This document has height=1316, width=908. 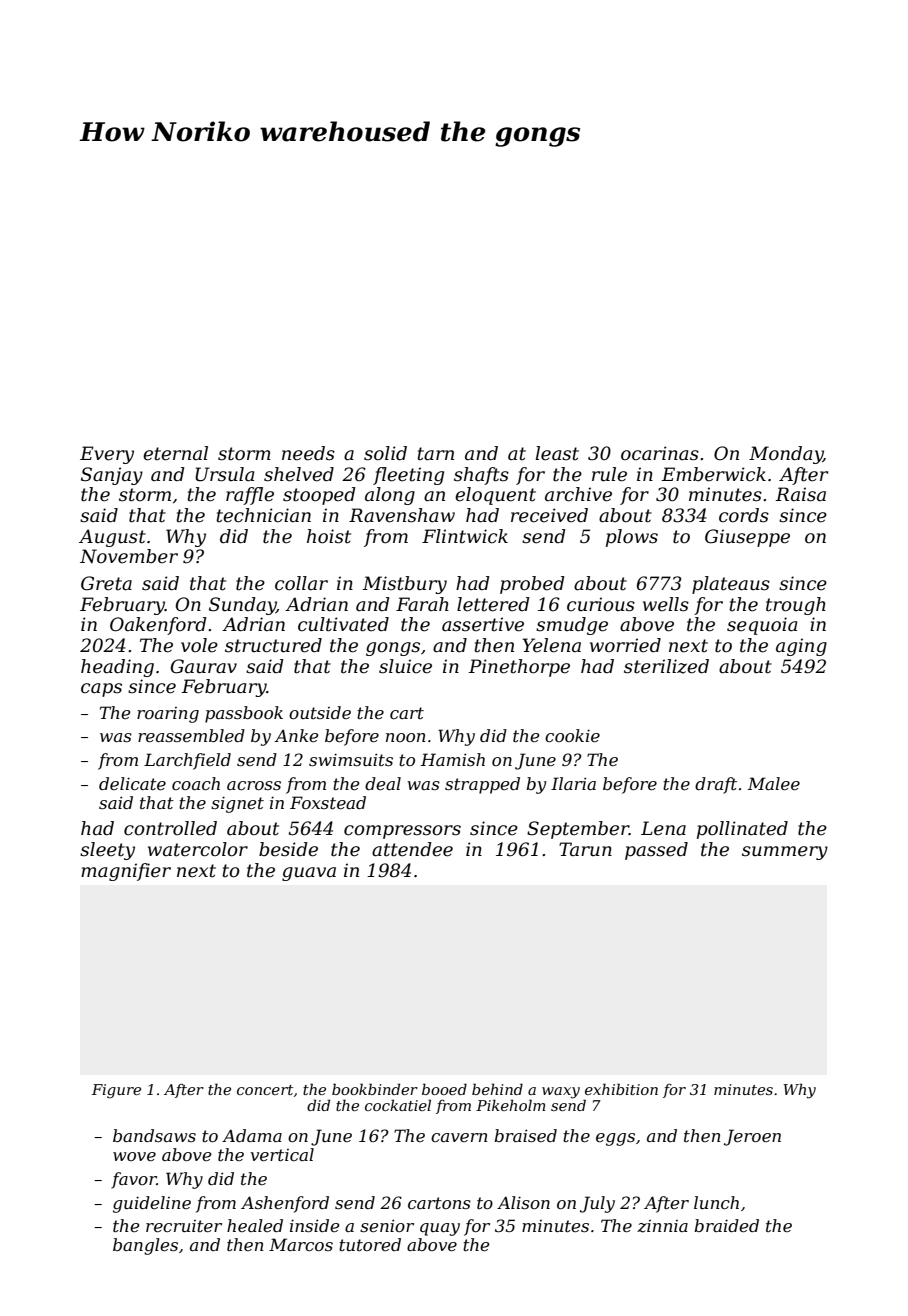 I want to click on senior, so click(x=387, y=1225).
